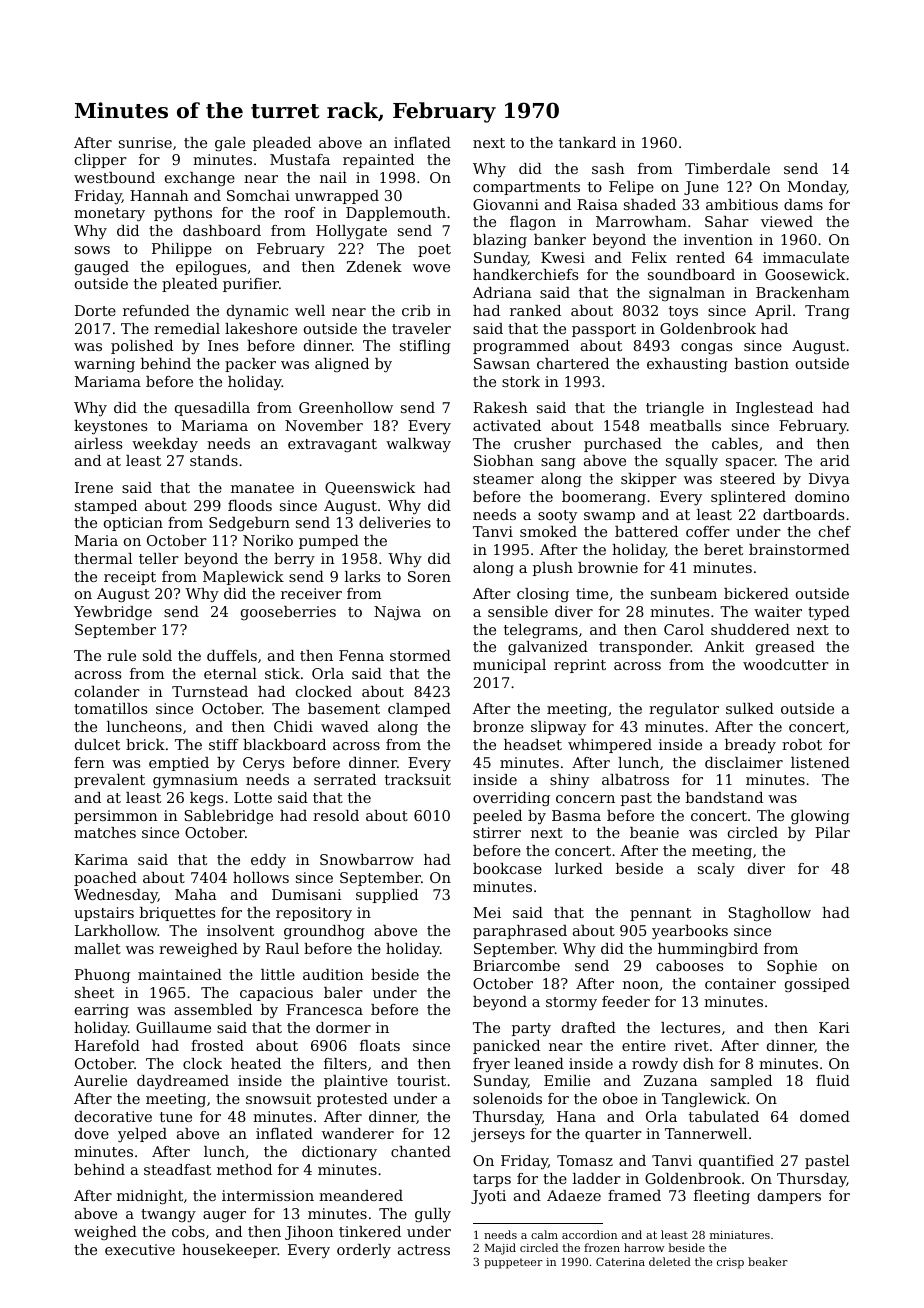 The height and width of the page is (1308, 924). What do you see at coordinates (104, 365) in the page?
I see `warning` at bounding box center [104, 365].
